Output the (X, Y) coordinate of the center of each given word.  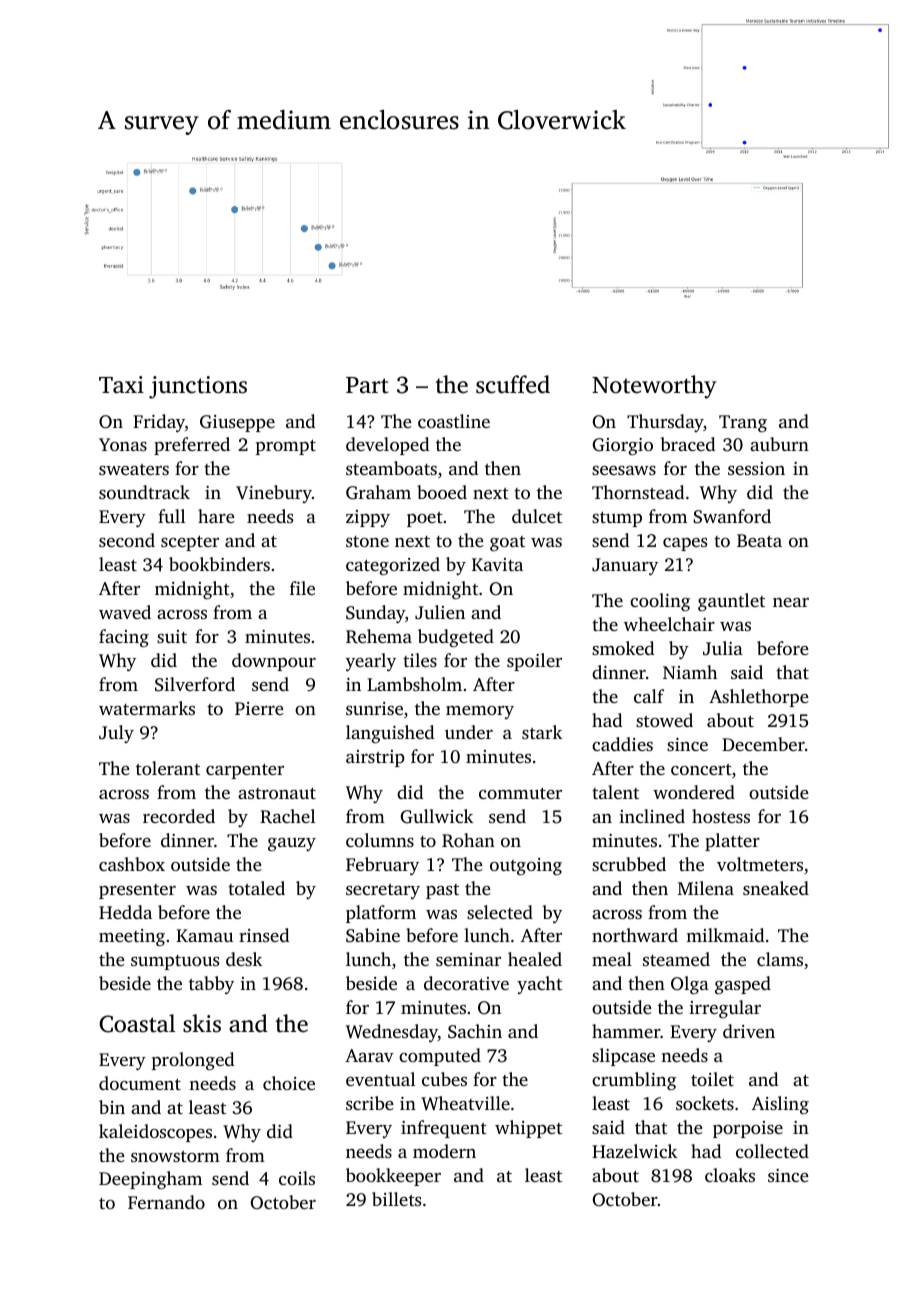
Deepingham (150, 1180)
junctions (198, 387)
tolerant (168, 768)
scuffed (513, 384)
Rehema (379, 636)
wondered (694, 792)
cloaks (730, 1175)
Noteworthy (654, 387)
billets (396, 1199)
